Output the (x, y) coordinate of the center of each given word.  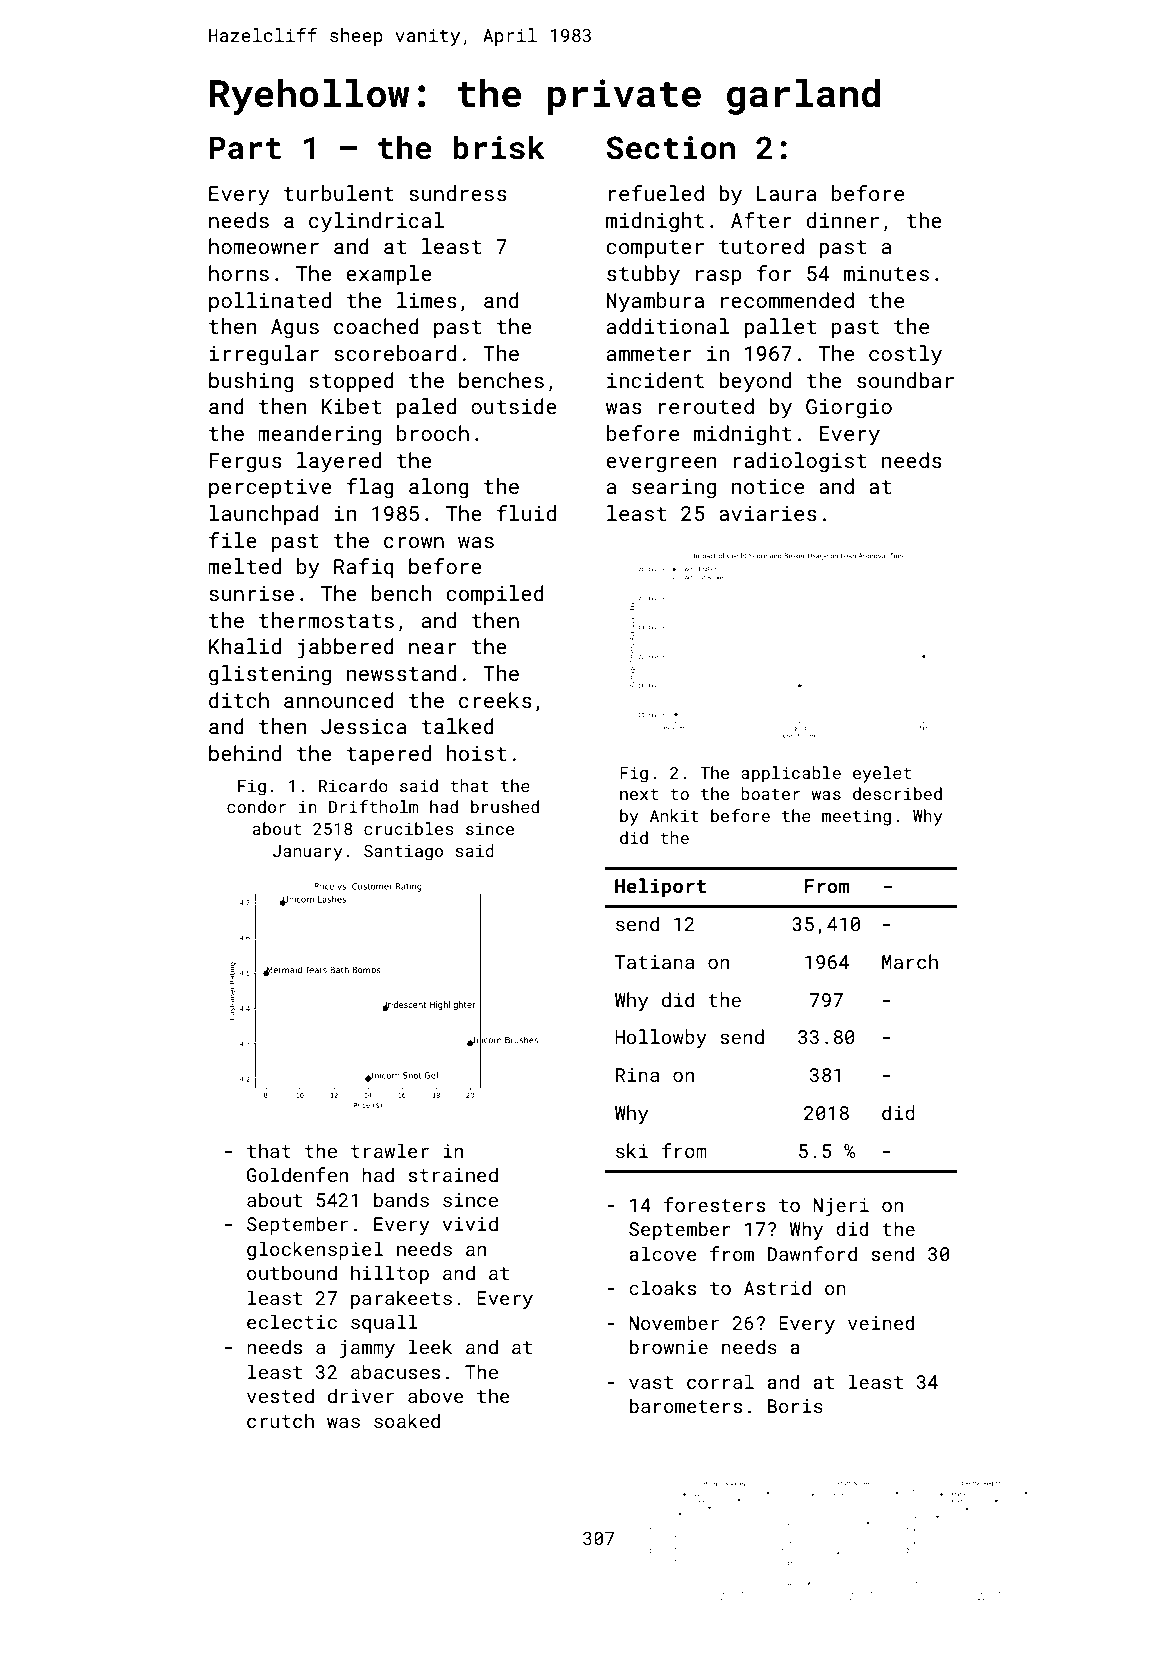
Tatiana (654, 962)
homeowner (264, 246)
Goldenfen (297, 1174)
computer (655, 249)
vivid (470, 1223)
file (233, 540)
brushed (505, 806)
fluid (526, 513)
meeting (856, 818)
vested (280, 1395)
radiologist (799, 462)
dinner (842, 220)
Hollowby (661, 1038)
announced (339, 700)
